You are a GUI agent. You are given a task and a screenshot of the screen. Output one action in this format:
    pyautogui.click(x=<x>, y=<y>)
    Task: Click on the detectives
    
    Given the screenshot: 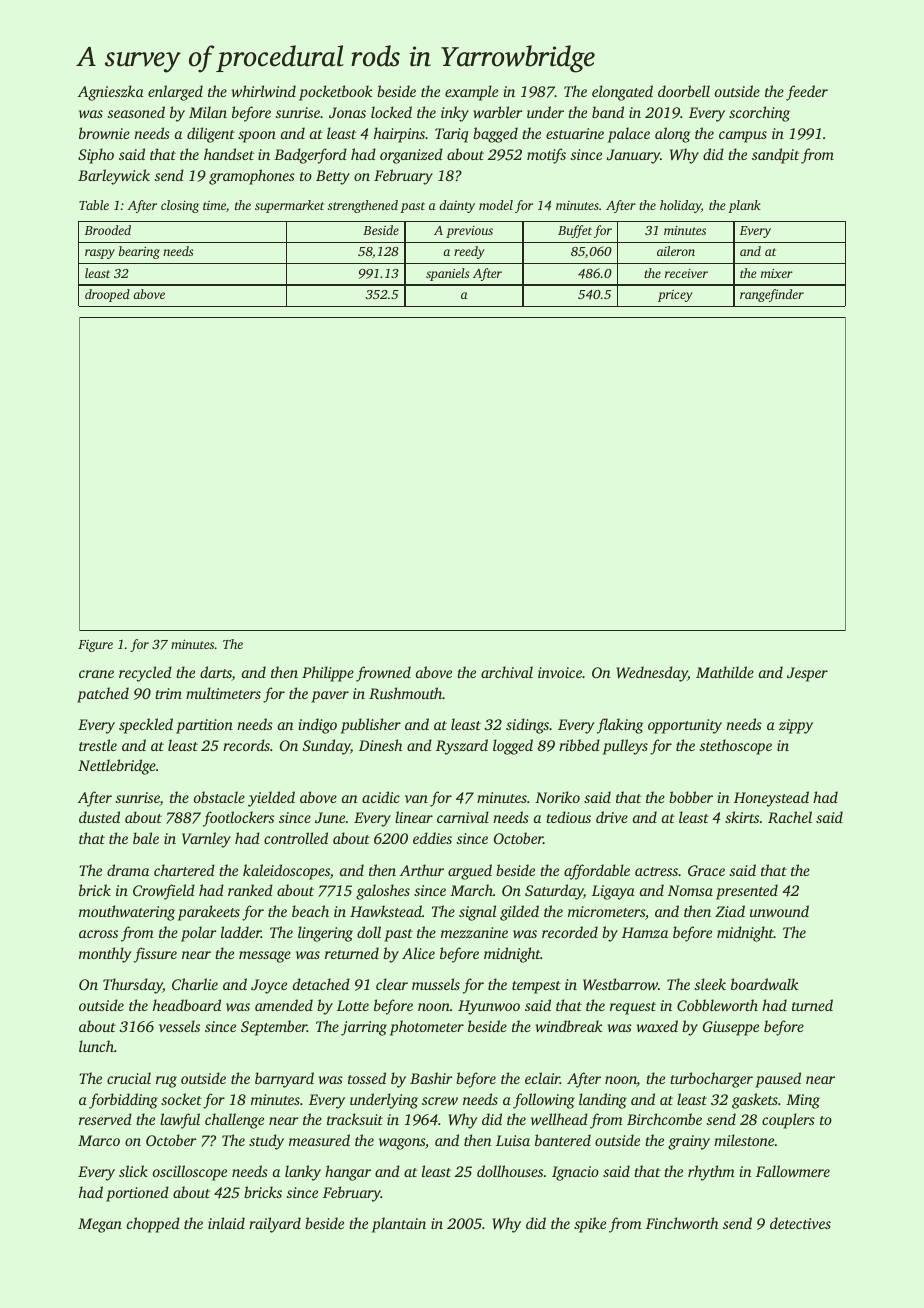 What is the action you would take?
    pyautogui.click(x=800, y=1223)
